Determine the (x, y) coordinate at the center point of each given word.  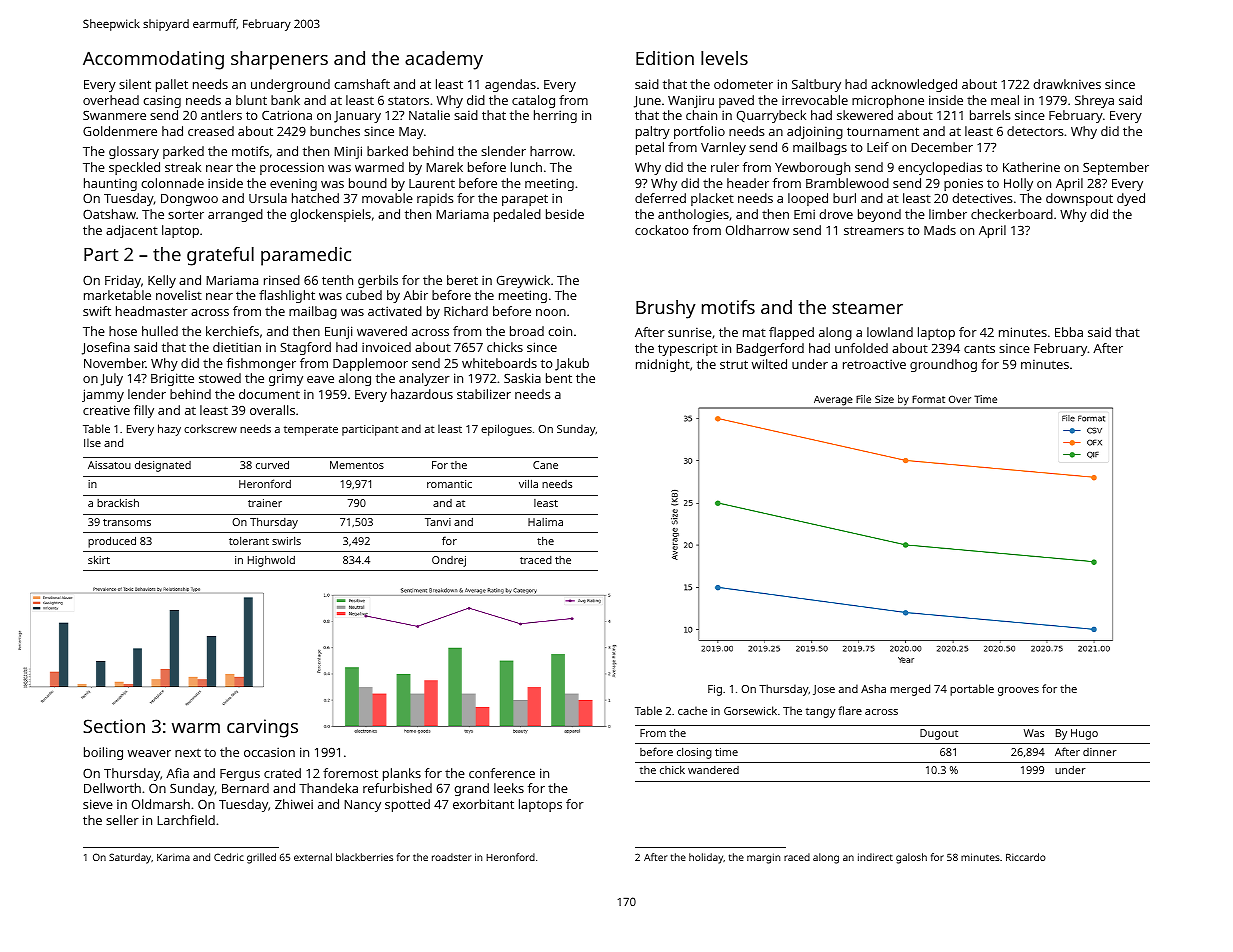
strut (734, 364)
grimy (286, 380)
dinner (1100, 752)
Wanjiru (691, 101)
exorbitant (483, 804)
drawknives (1067, 84)
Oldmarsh (161, 804)
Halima (545, 522)
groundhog (943, 365)
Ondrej (449, 561)
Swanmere (114, 115)
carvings (262, 728)
